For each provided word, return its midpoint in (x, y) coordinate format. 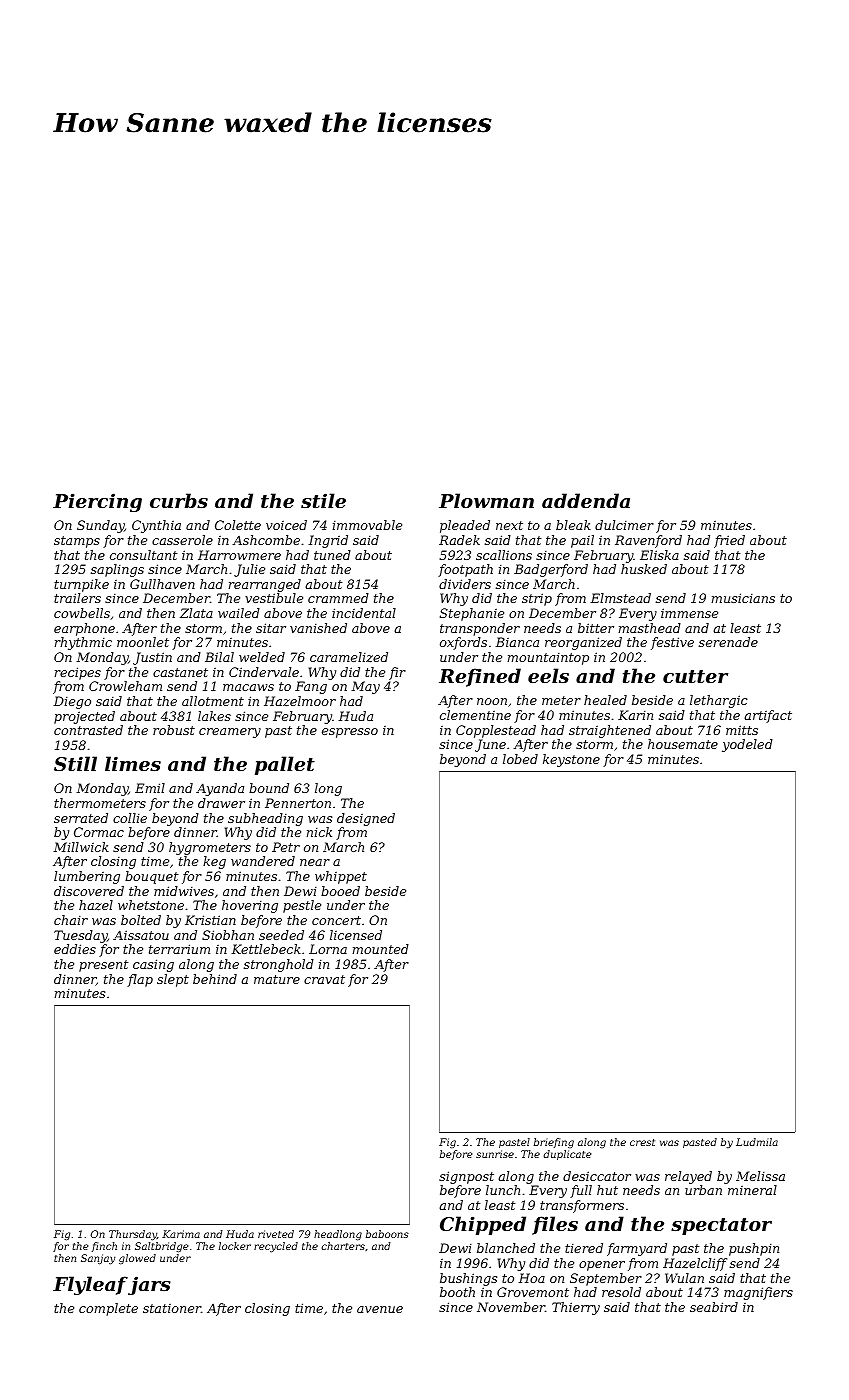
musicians (743, 598)
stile (323, 501)
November (511, 1307)
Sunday (101, 526)
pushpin (754, 1249)
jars (149, 1285)
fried (729, 541)
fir (397, 673)
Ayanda (220, 789)
